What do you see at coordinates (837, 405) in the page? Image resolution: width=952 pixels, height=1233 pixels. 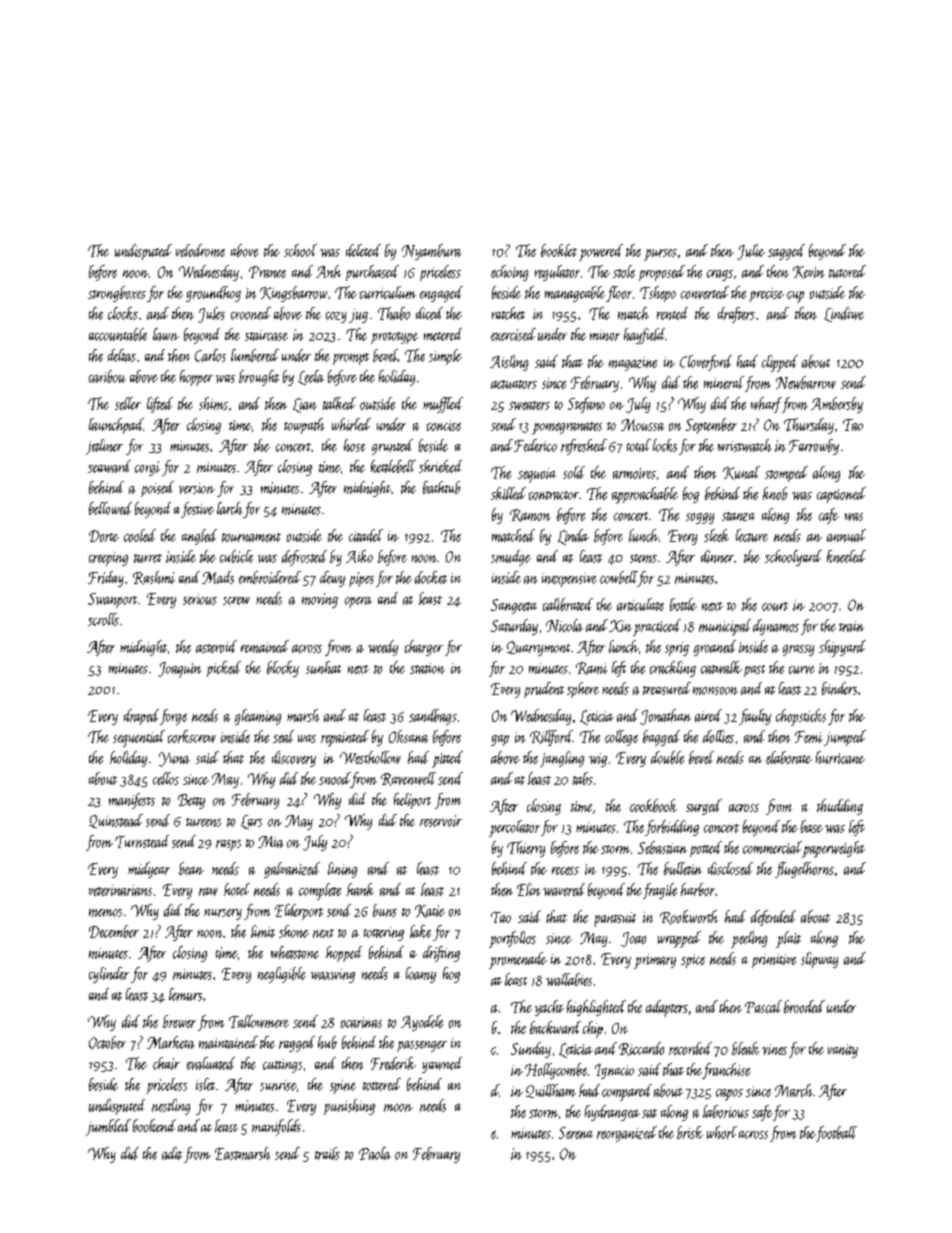 I see `Ambersby` at bounding box center [837, 405].
